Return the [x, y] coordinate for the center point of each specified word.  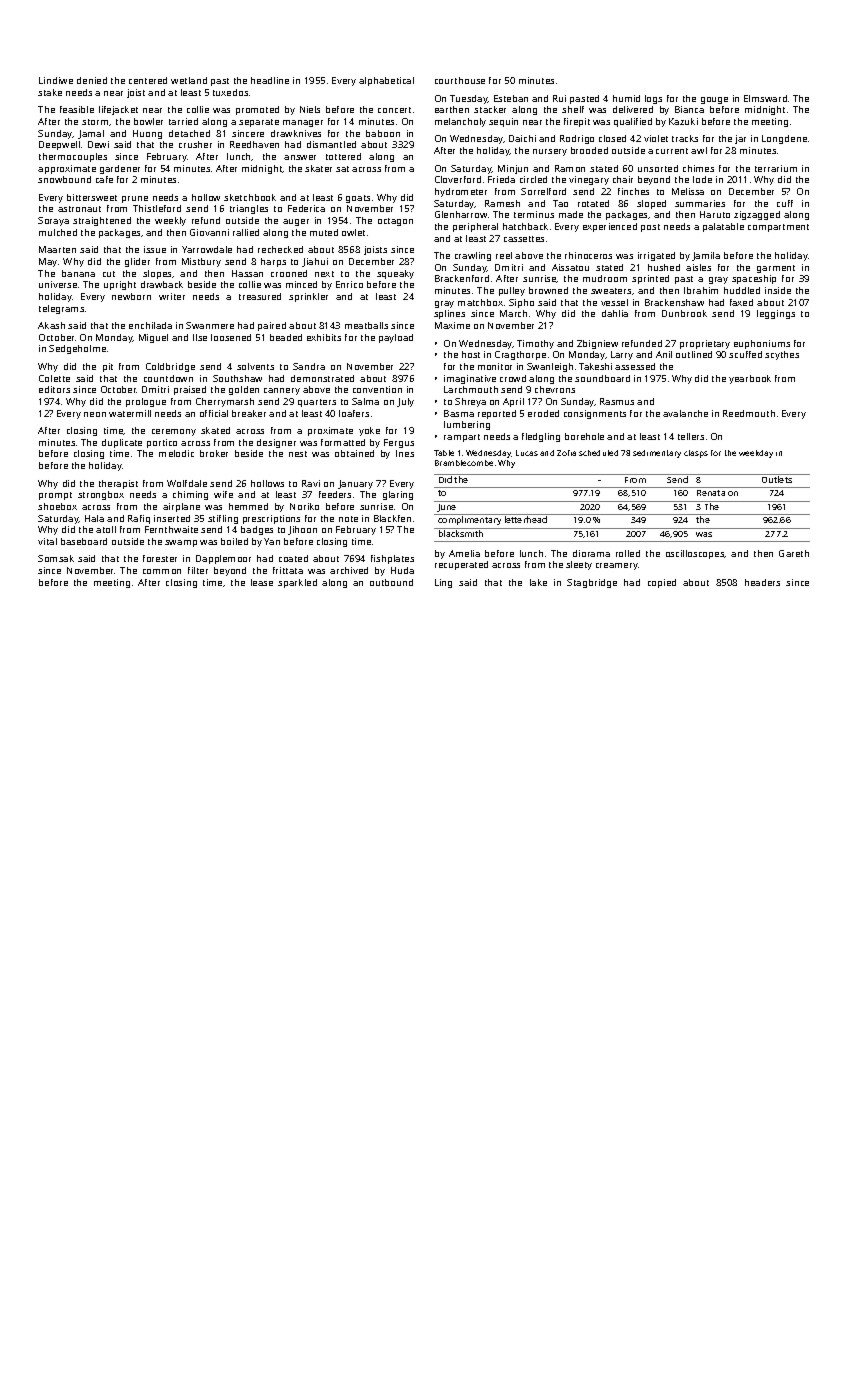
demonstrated [322, 378]
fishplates [392, 559]
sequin [503, 122]
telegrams [61, 309]
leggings [776, 314]
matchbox [480, 302]
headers [762, 582]
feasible [77, 109]
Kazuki [683, 121]
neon [95, 414]
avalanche [685, 413]
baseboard [84, 541]
